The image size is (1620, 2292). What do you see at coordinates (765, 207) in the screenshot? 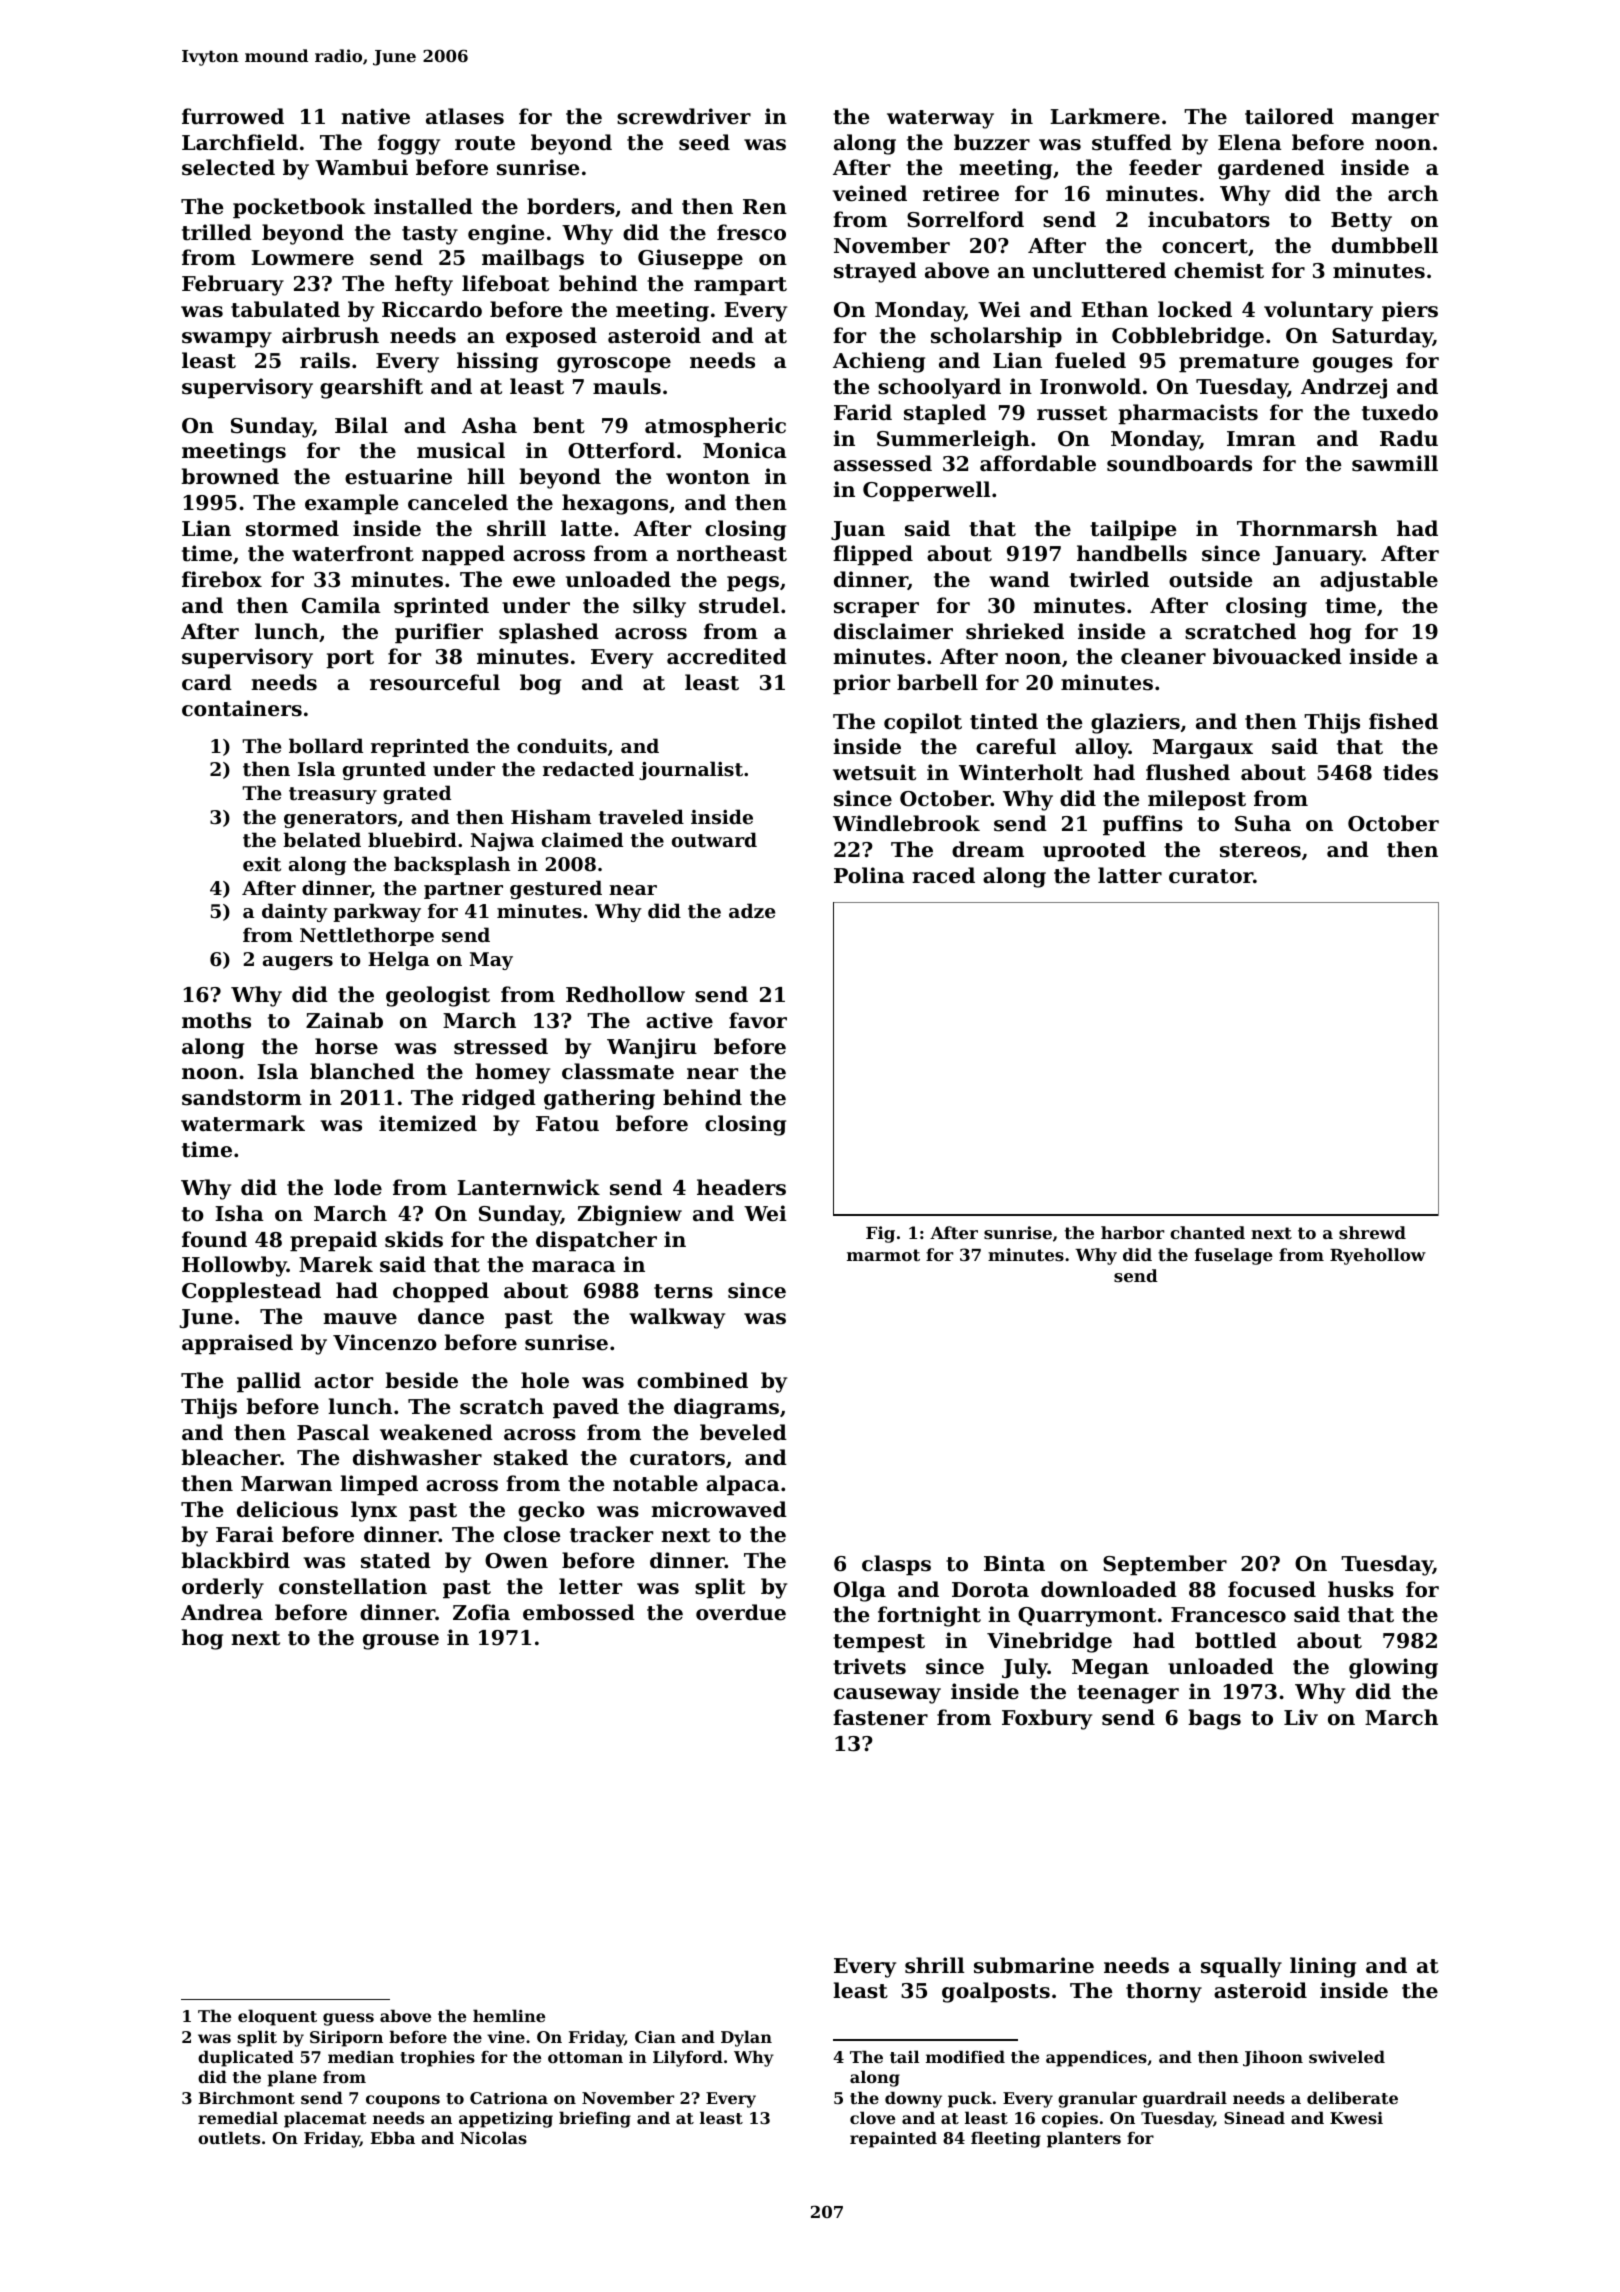
I see `Ren` at bounding box center [765, 207].
